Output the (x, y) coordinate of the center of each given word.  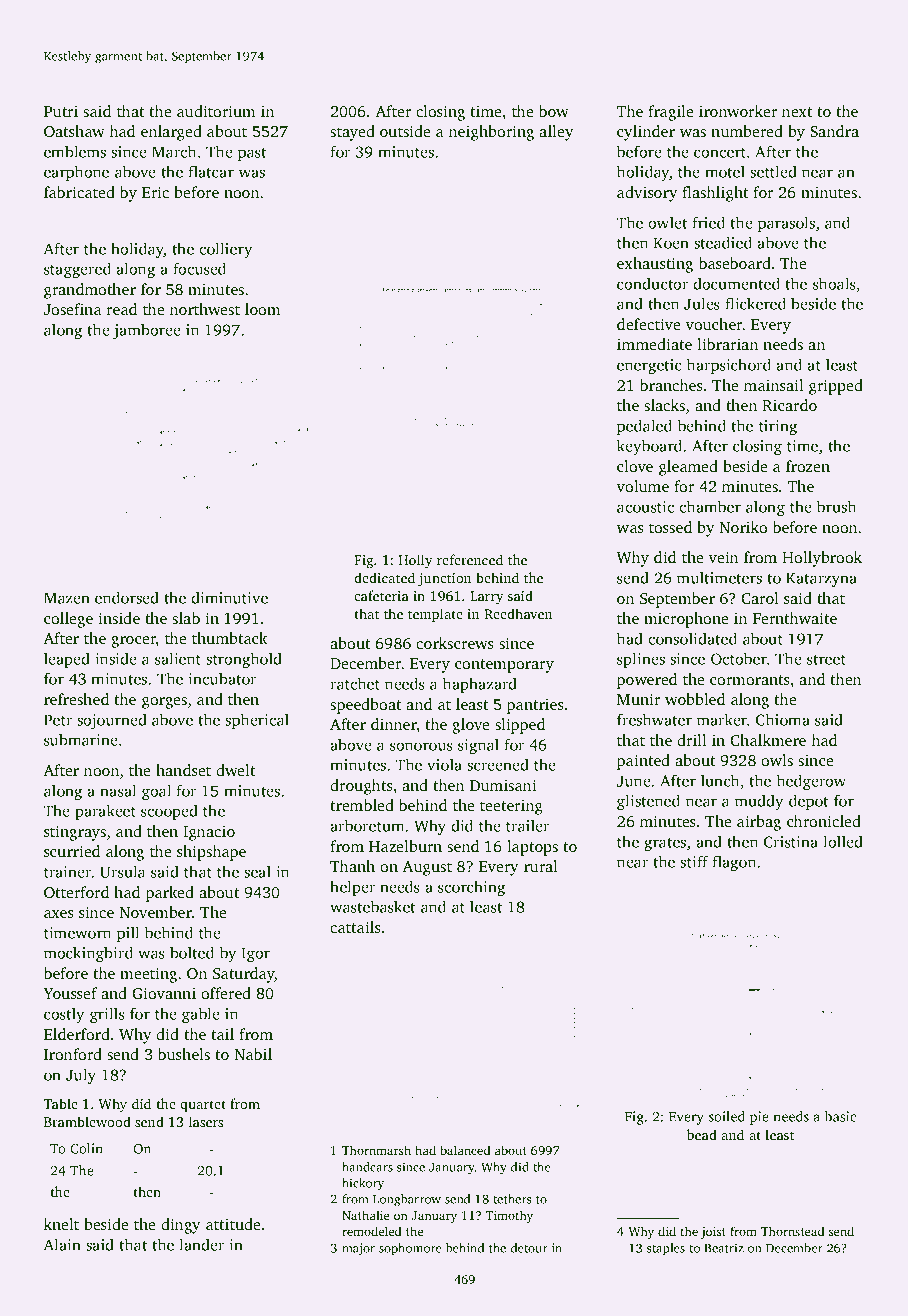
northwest (205, 309)
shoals (834, 283)
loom (262, 309)
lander (201, 1244)
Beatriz (724, 1248)
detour (529, 1248)
